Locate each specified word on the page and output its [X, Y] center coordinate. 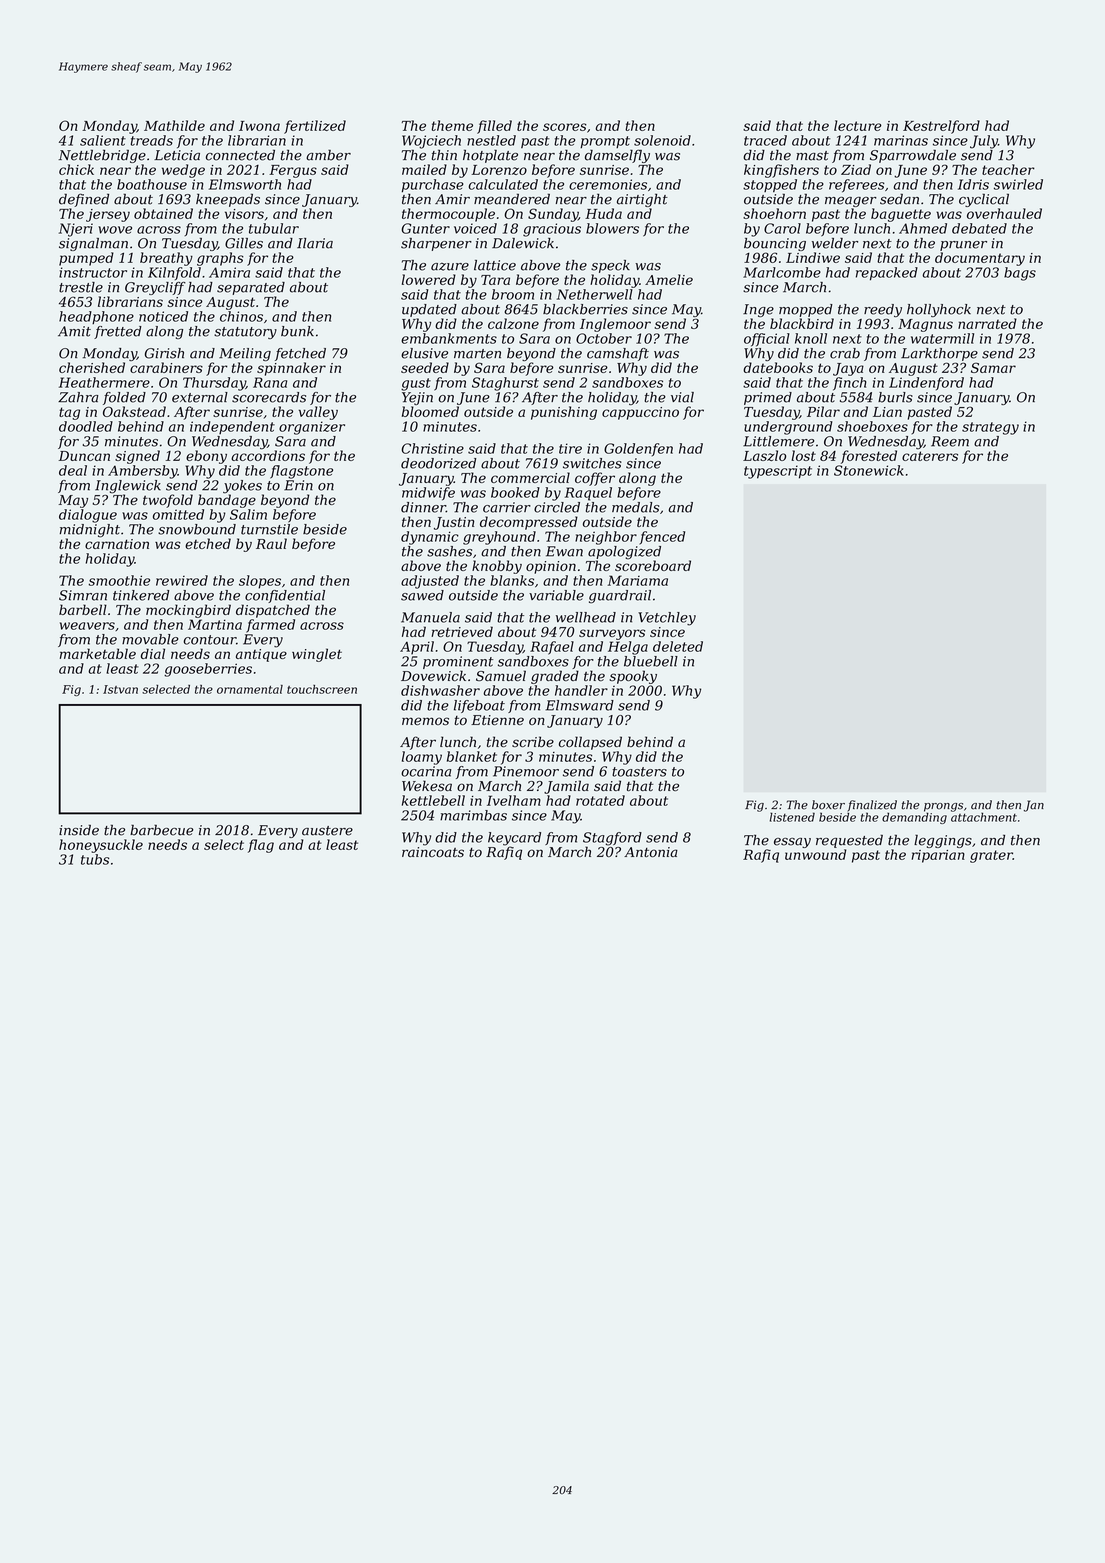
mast [812, 156]
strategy [990, 428]
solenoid [662, 140]
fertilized [315, 127]
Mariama [637, 580]
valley [318, 413]
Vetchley [667, 619]
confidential [285, 596]
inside [79, 830]
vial [682, 397]
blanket [472, 756]
